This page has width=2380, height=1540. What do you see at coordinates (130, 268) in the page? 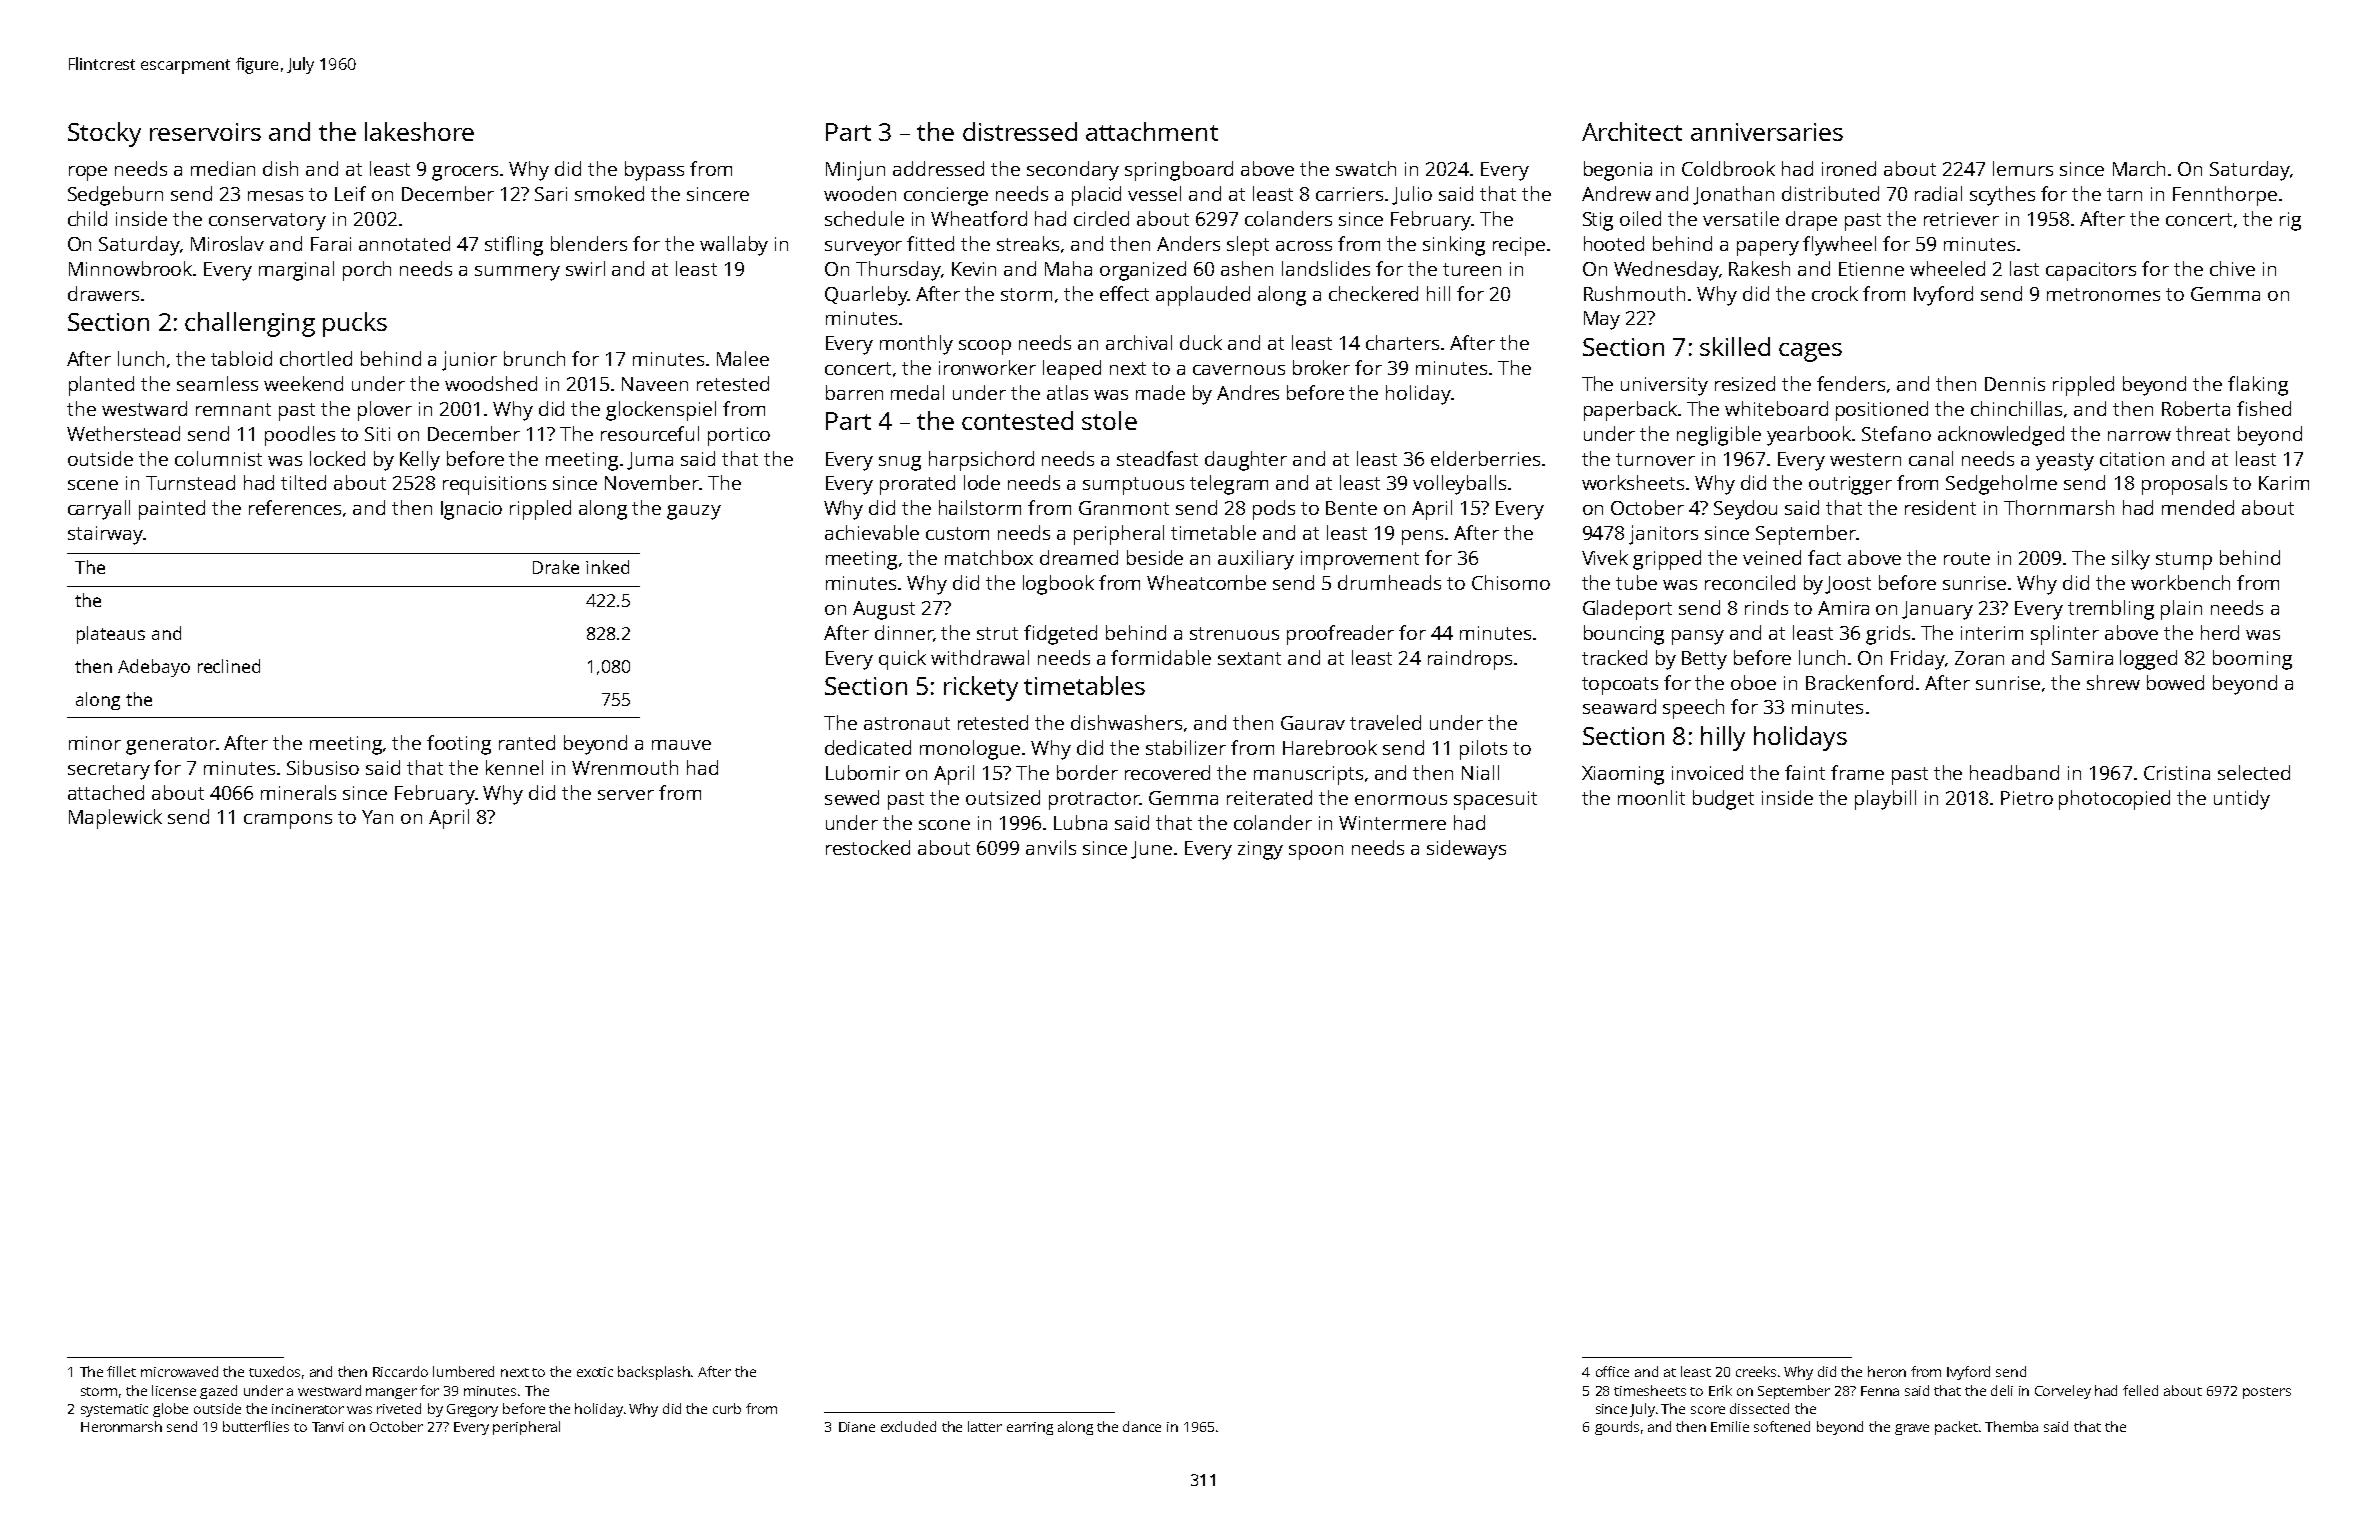
I see `Minnowbrook` at bounding box center [130, 268].
